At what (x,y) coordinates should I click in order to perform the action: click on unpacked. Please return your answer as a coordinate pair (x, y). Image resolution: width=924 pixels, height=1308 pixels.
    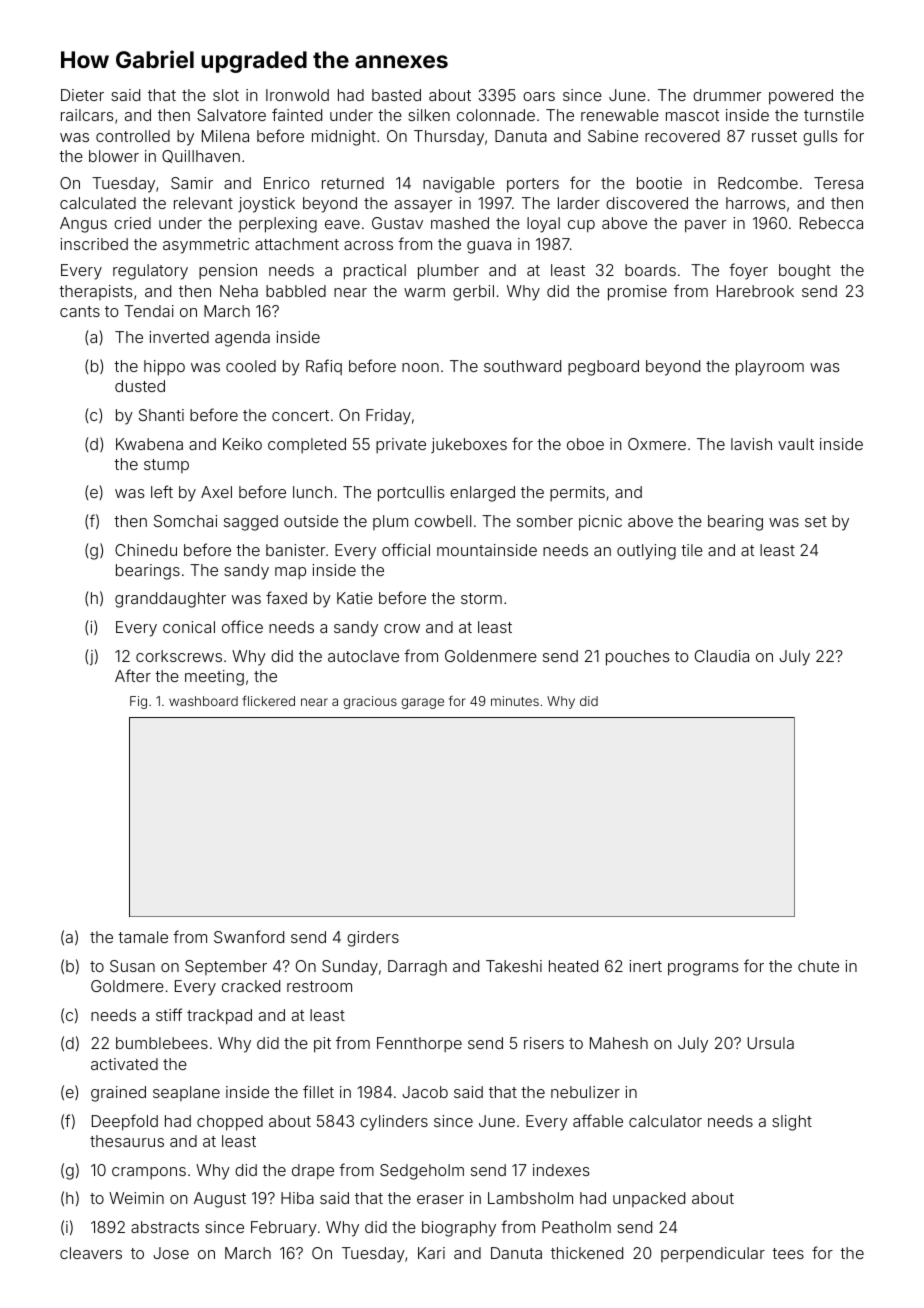
    Looking at the image, I should click on (649, 1199).
